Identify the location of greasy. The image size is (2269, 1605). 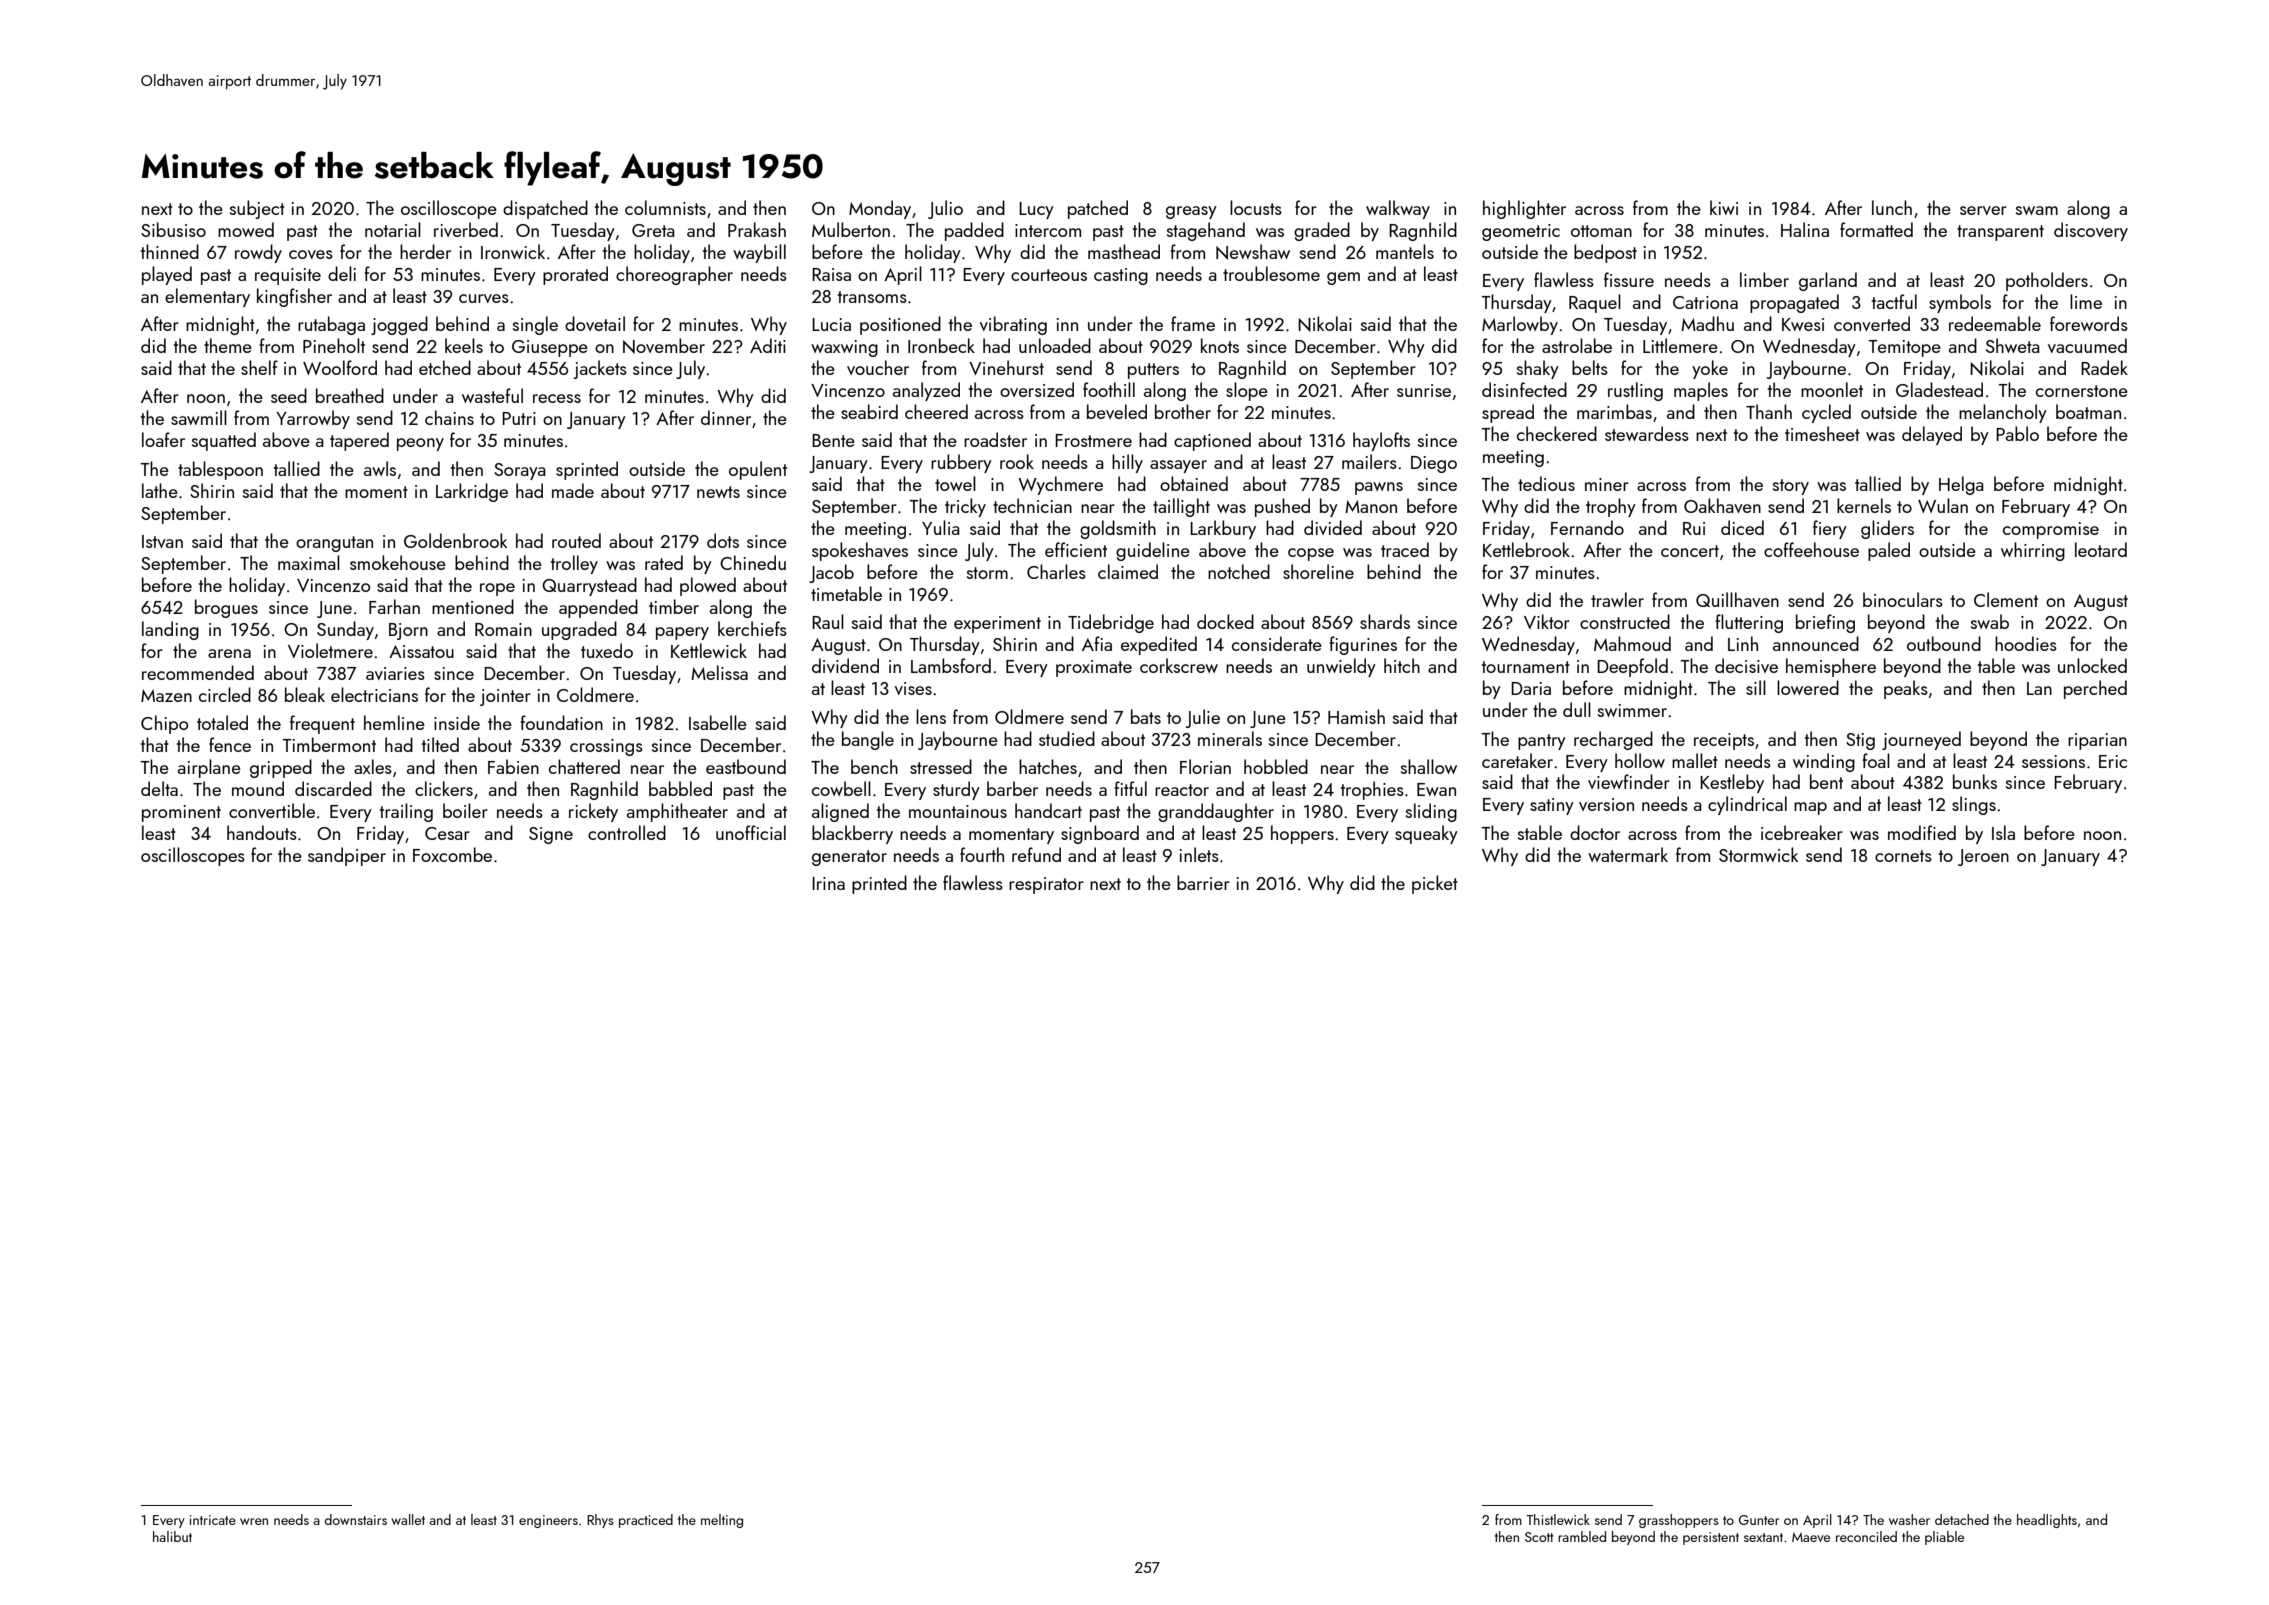
(1191, 212).
